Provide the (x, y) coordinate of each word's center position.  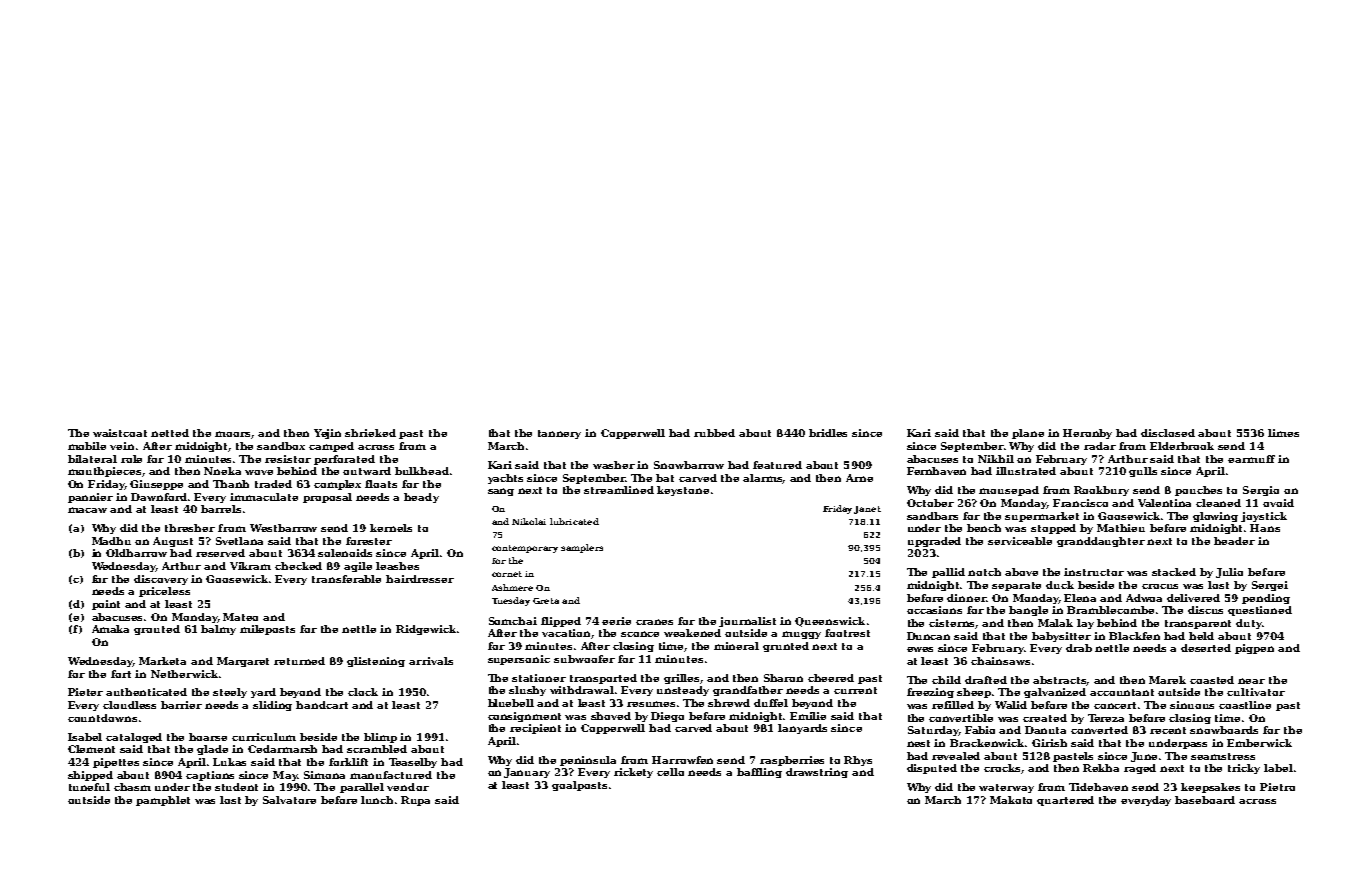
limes (1283, 433)
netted (170, 433)
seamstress (1223, 756)
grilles (682, 679)
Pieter (85, 692)
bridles (828, 433)
